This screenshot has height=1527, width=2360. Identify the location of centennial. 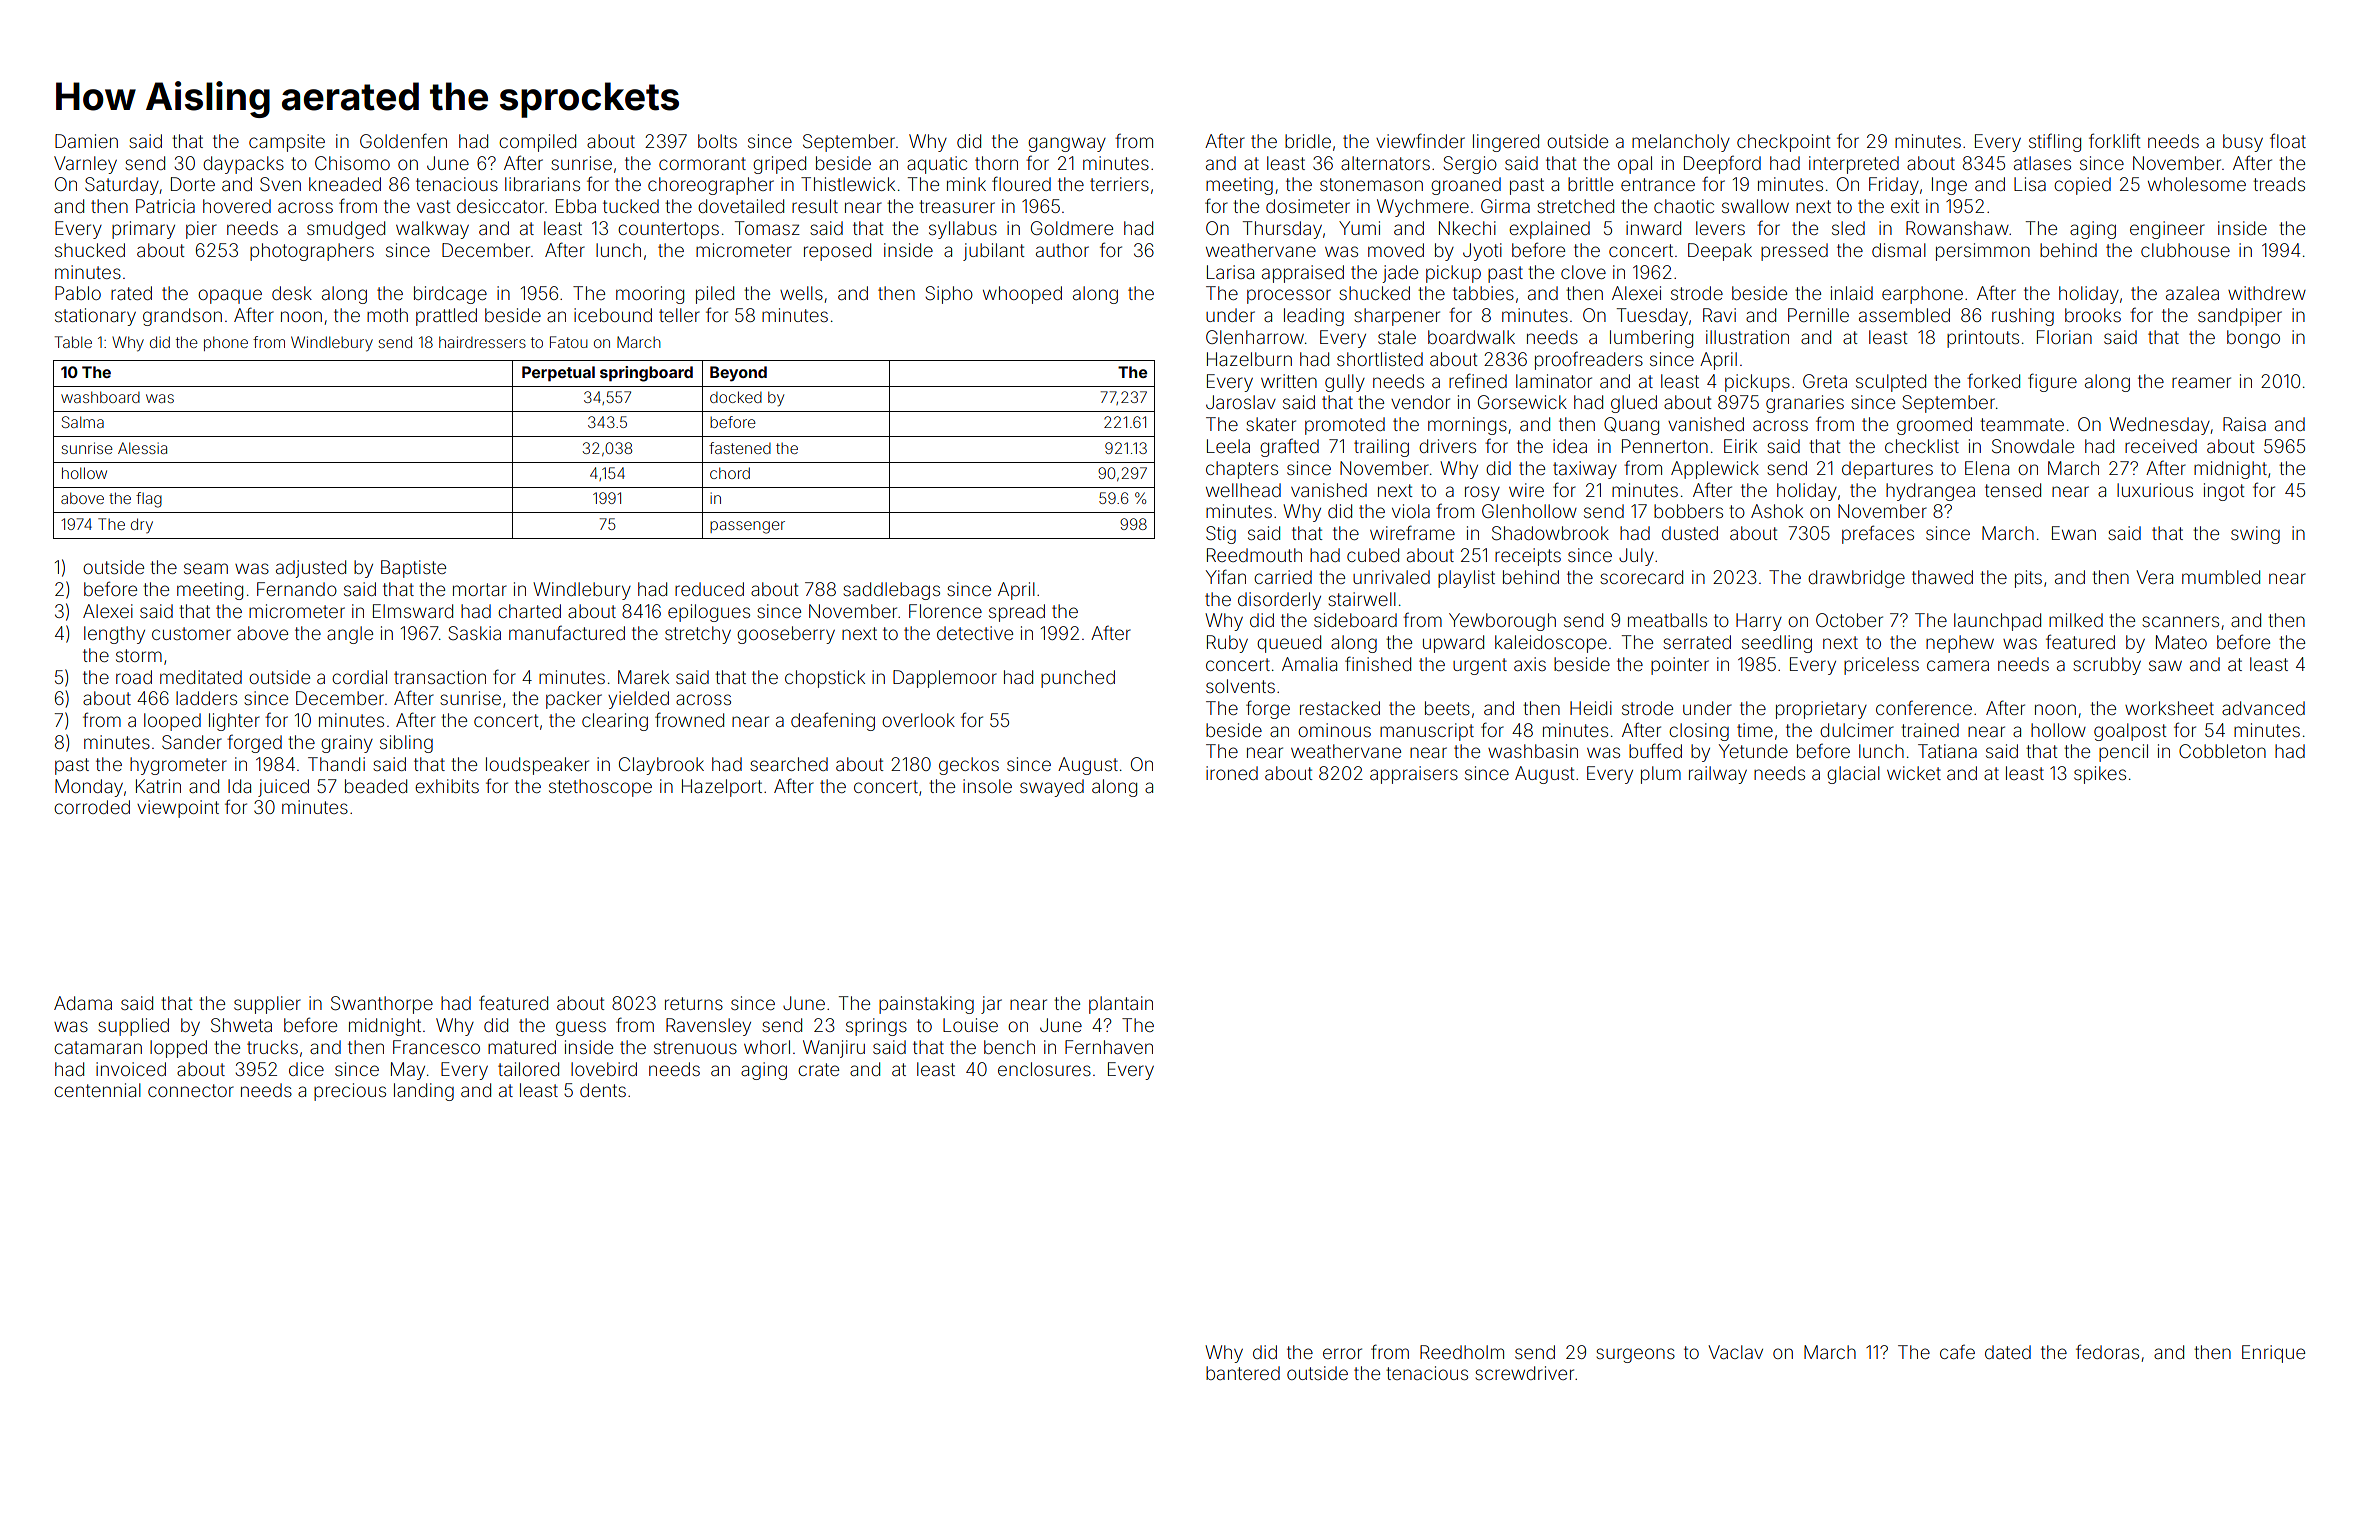
(97, 1090).
